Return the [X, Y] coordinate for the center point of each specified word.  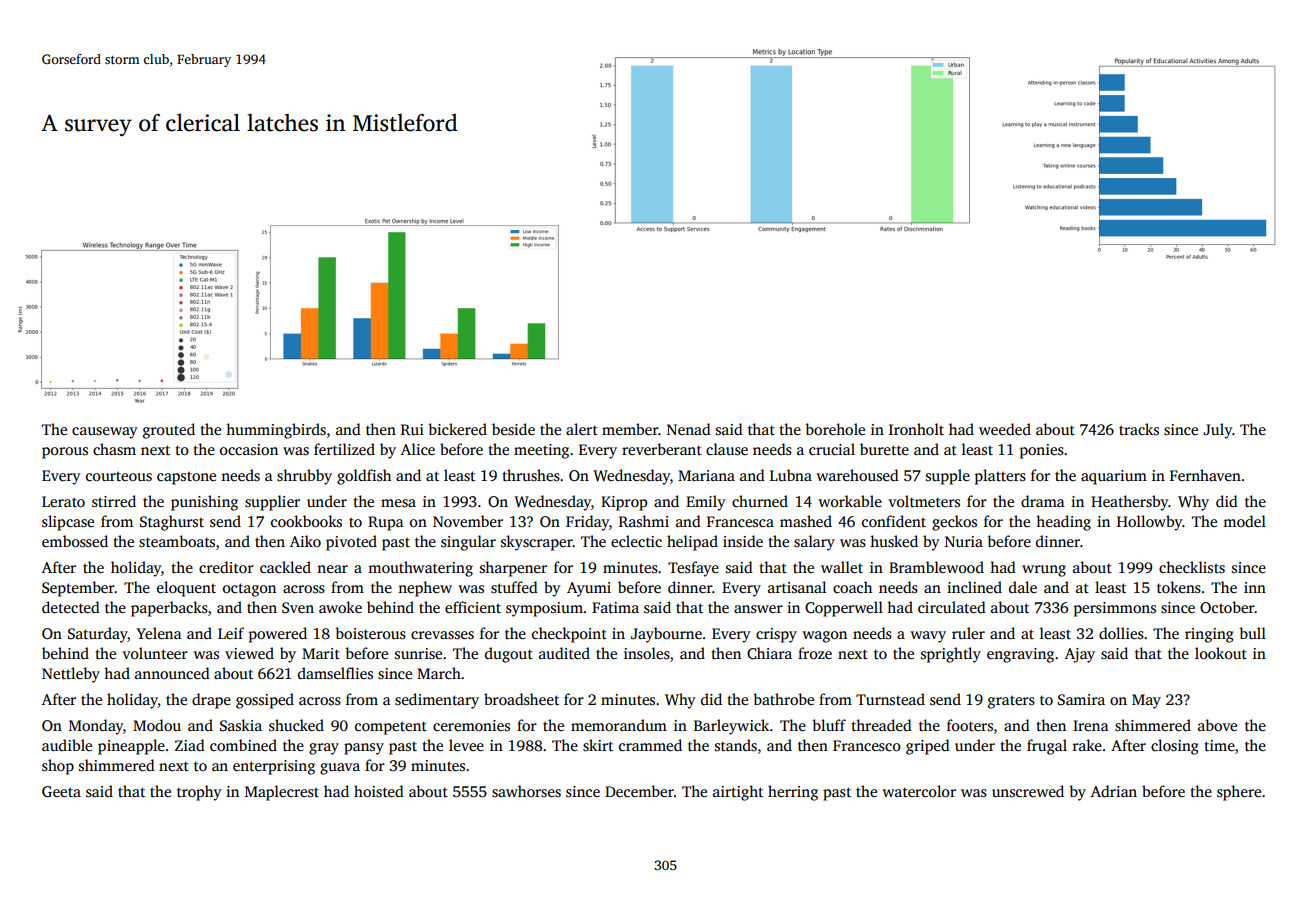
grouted [169, 431]
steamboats [177, 541]
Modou [157, 725]
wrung [1044, 571]
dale [1023, 587]
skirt [598, 745]
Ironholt [916, 429]
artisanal [797, 587]
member [630, 429]
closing [1175, 747]
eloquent [186, 589]
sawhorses [526, 791]
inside [743, 541]
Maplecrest [282, 793]
